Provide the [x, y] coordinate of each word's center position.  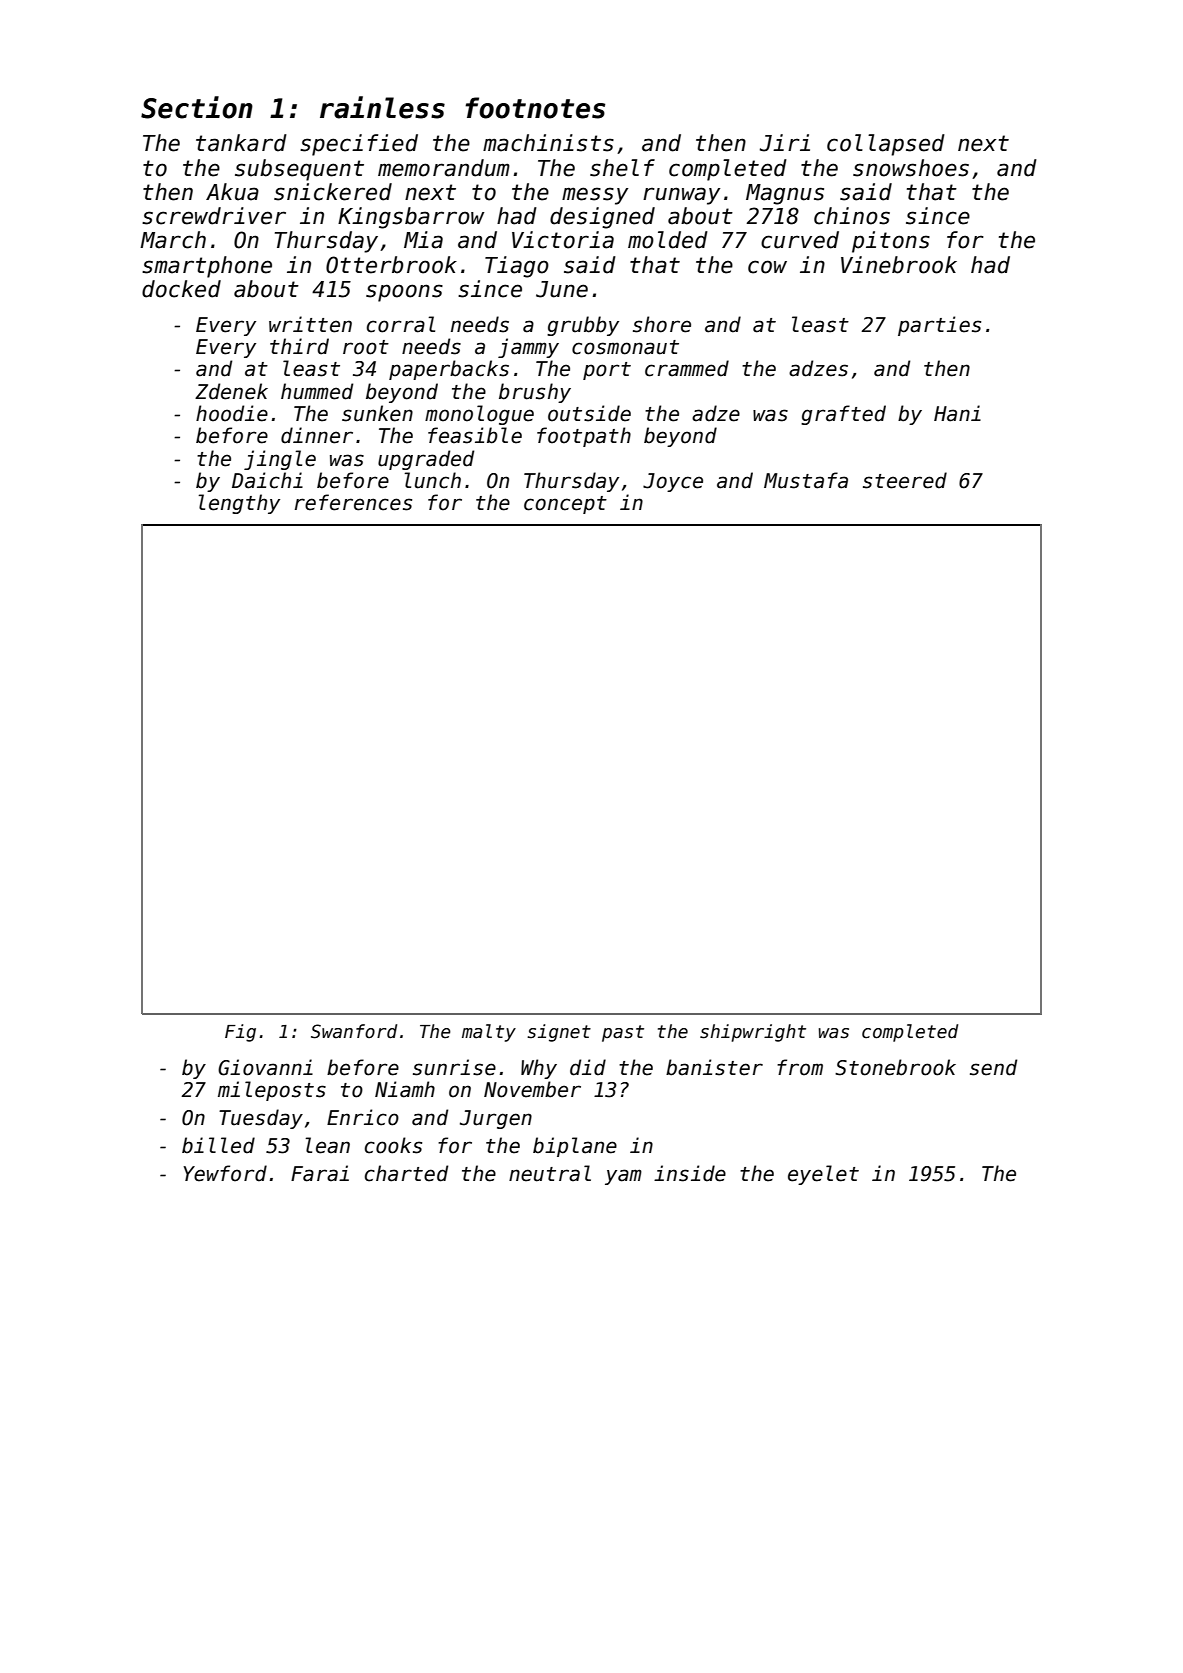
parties [939, 326]
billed [218, 1145]
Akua [232, 192]
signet [559, 1033]
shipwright [753, 1033]
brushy [535, 393]
